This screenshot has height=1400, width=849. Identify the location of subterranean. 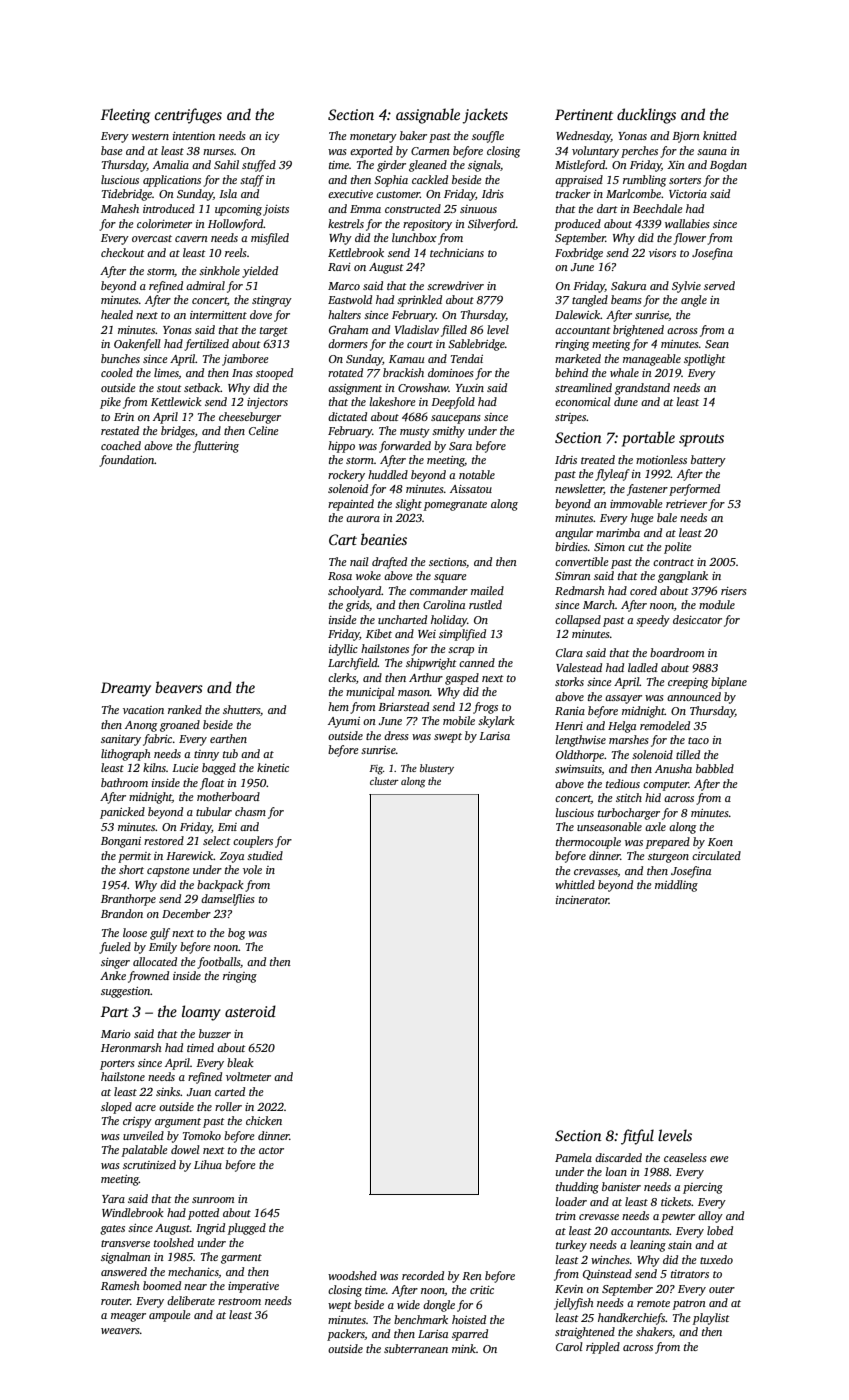
(416, 1348).
